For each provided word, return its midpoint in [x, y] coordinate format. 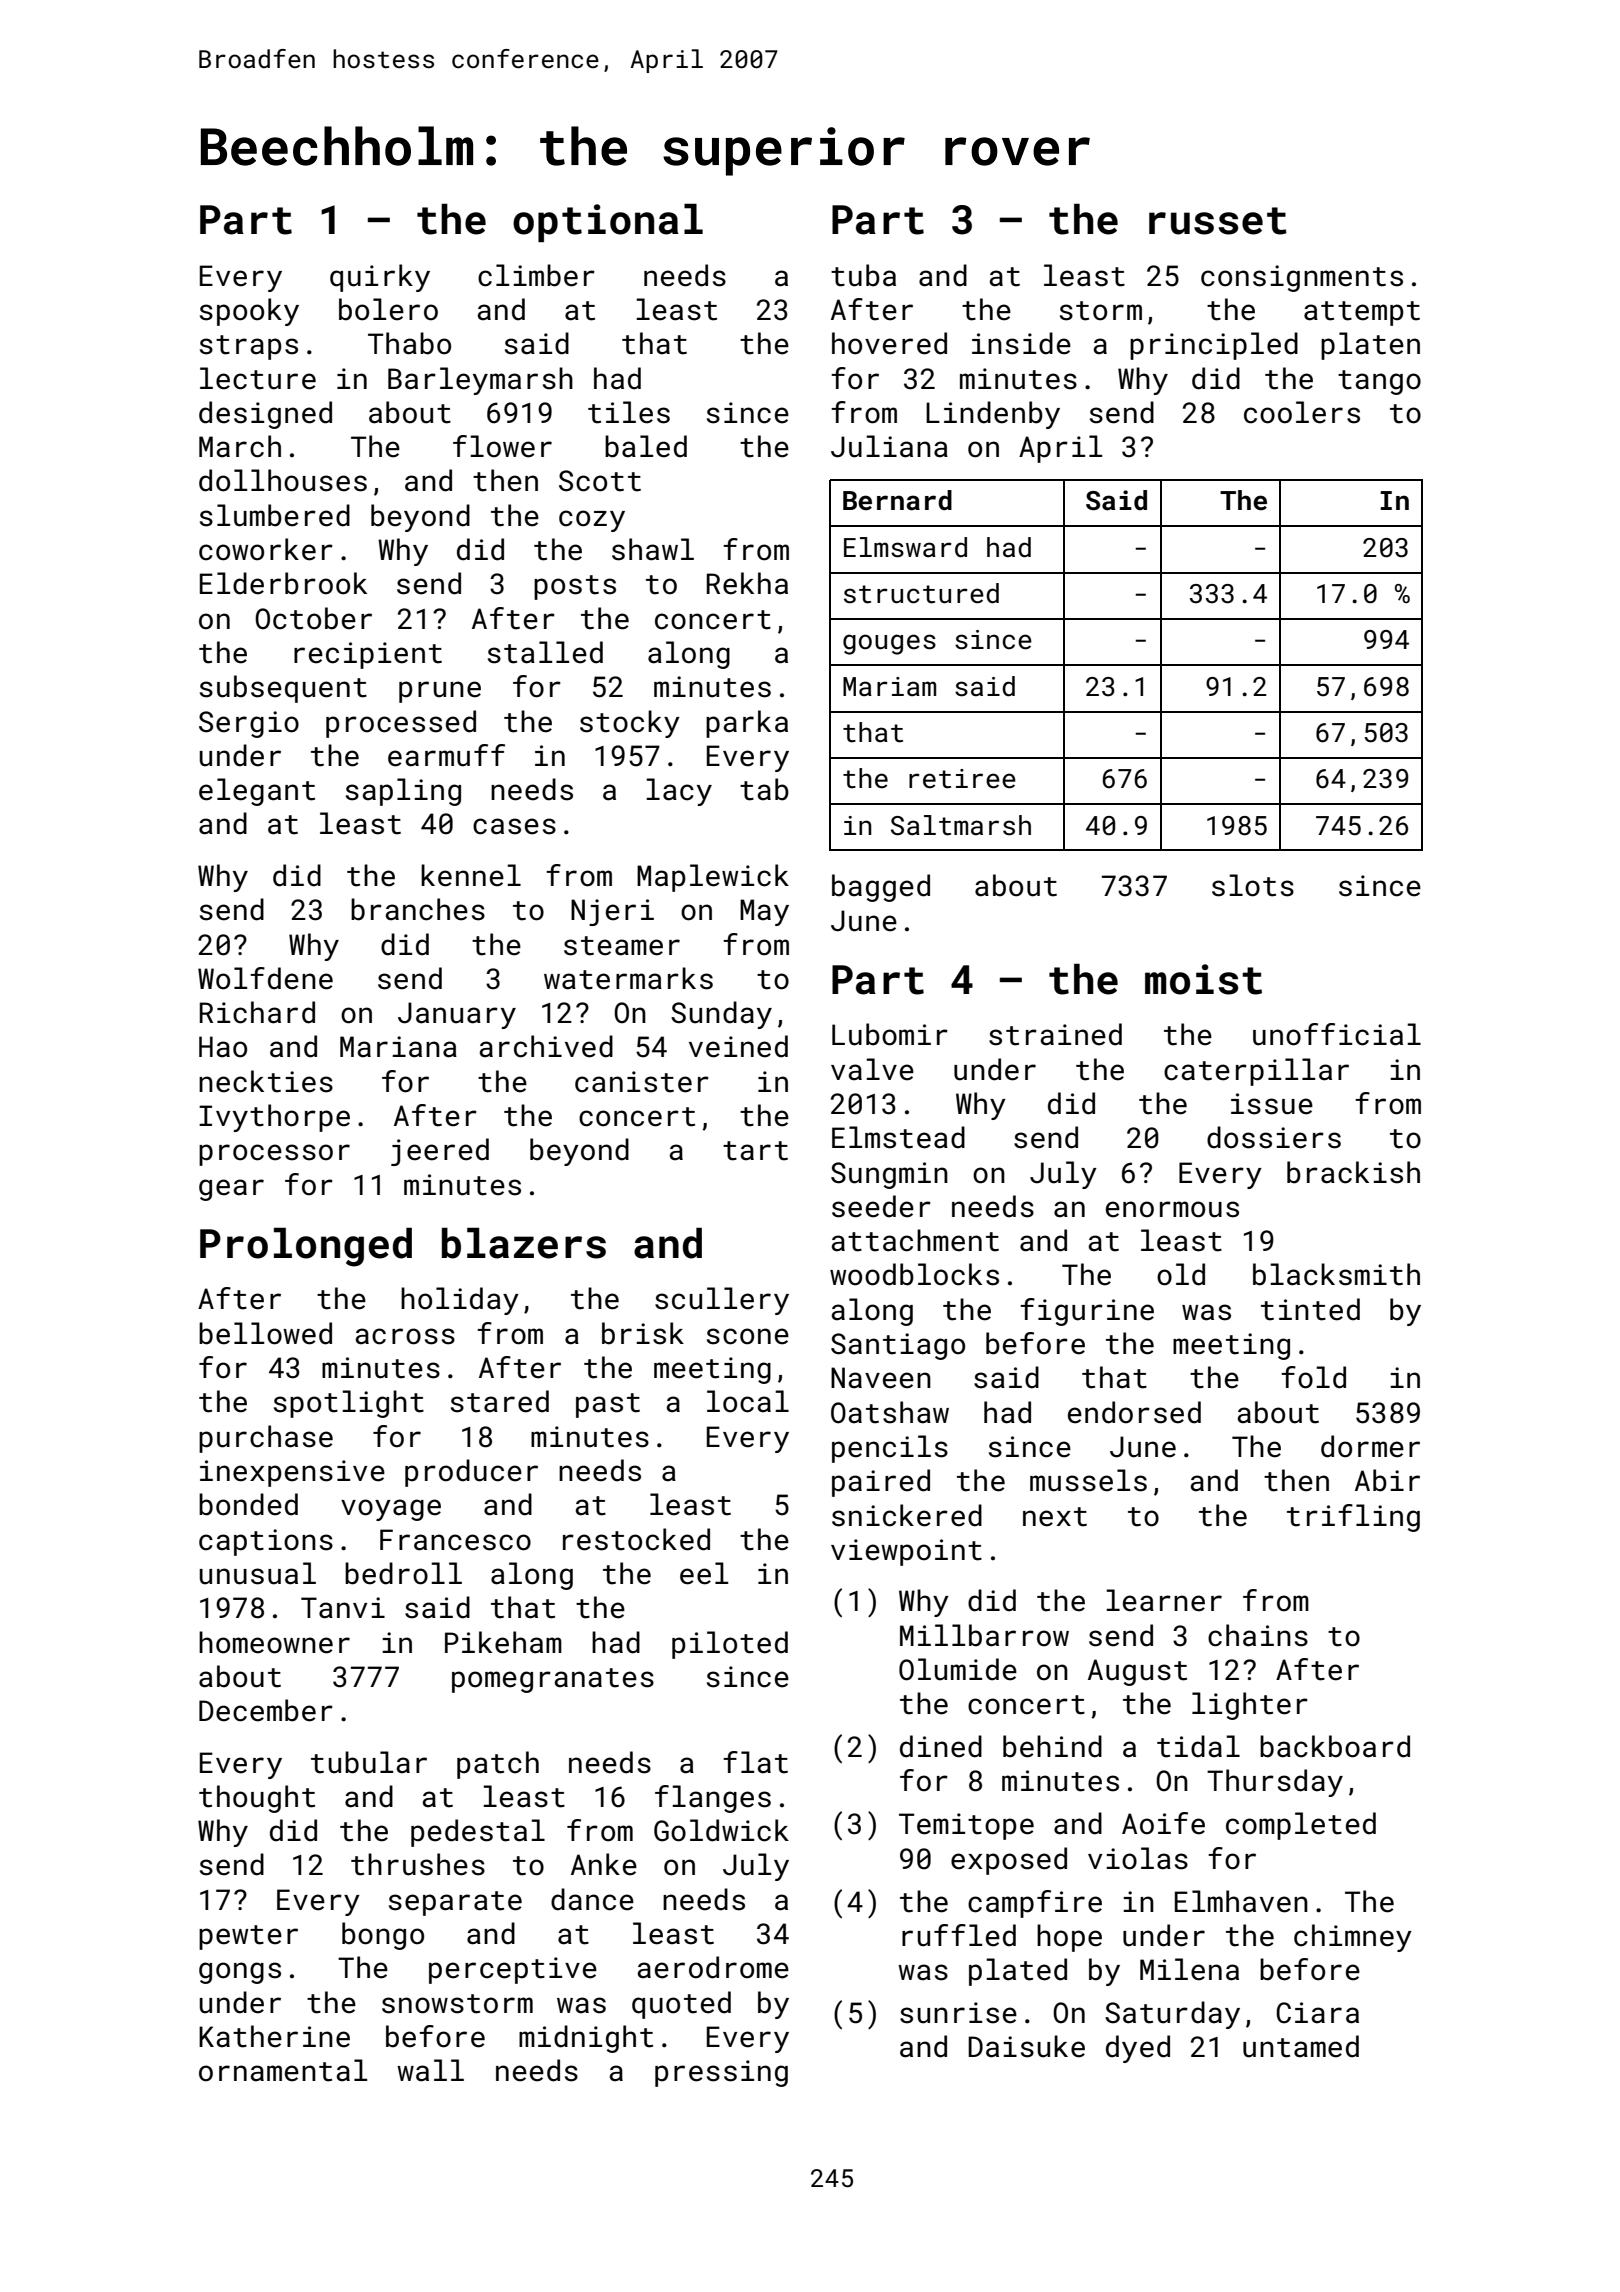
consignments [1302, 278]
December [266, 1710]
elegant [257, 792]
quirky [380, 278]
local [748, 1401]
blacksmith [1336, 1274]
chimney [1353, 1938]
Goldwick [721, 1830]
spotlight [349, 1404]
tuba [863, 275]
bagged [881, 888]
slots [1253, 885]
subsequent [283, 689]
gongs [240, 1973]
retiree [962, 779]
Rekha [747, 583]
